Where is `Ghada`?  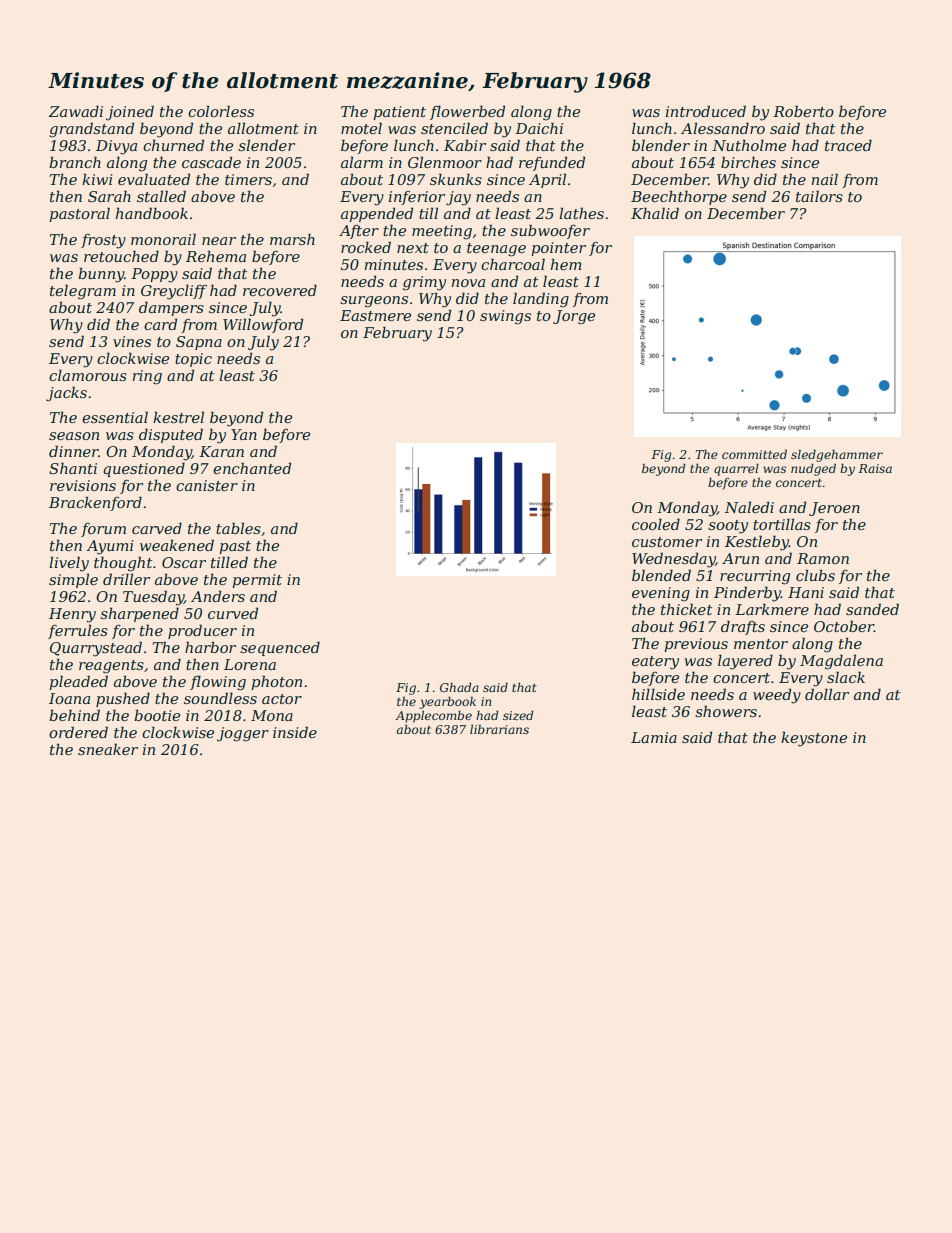
Ghada is located at coordinates (459, 687).
